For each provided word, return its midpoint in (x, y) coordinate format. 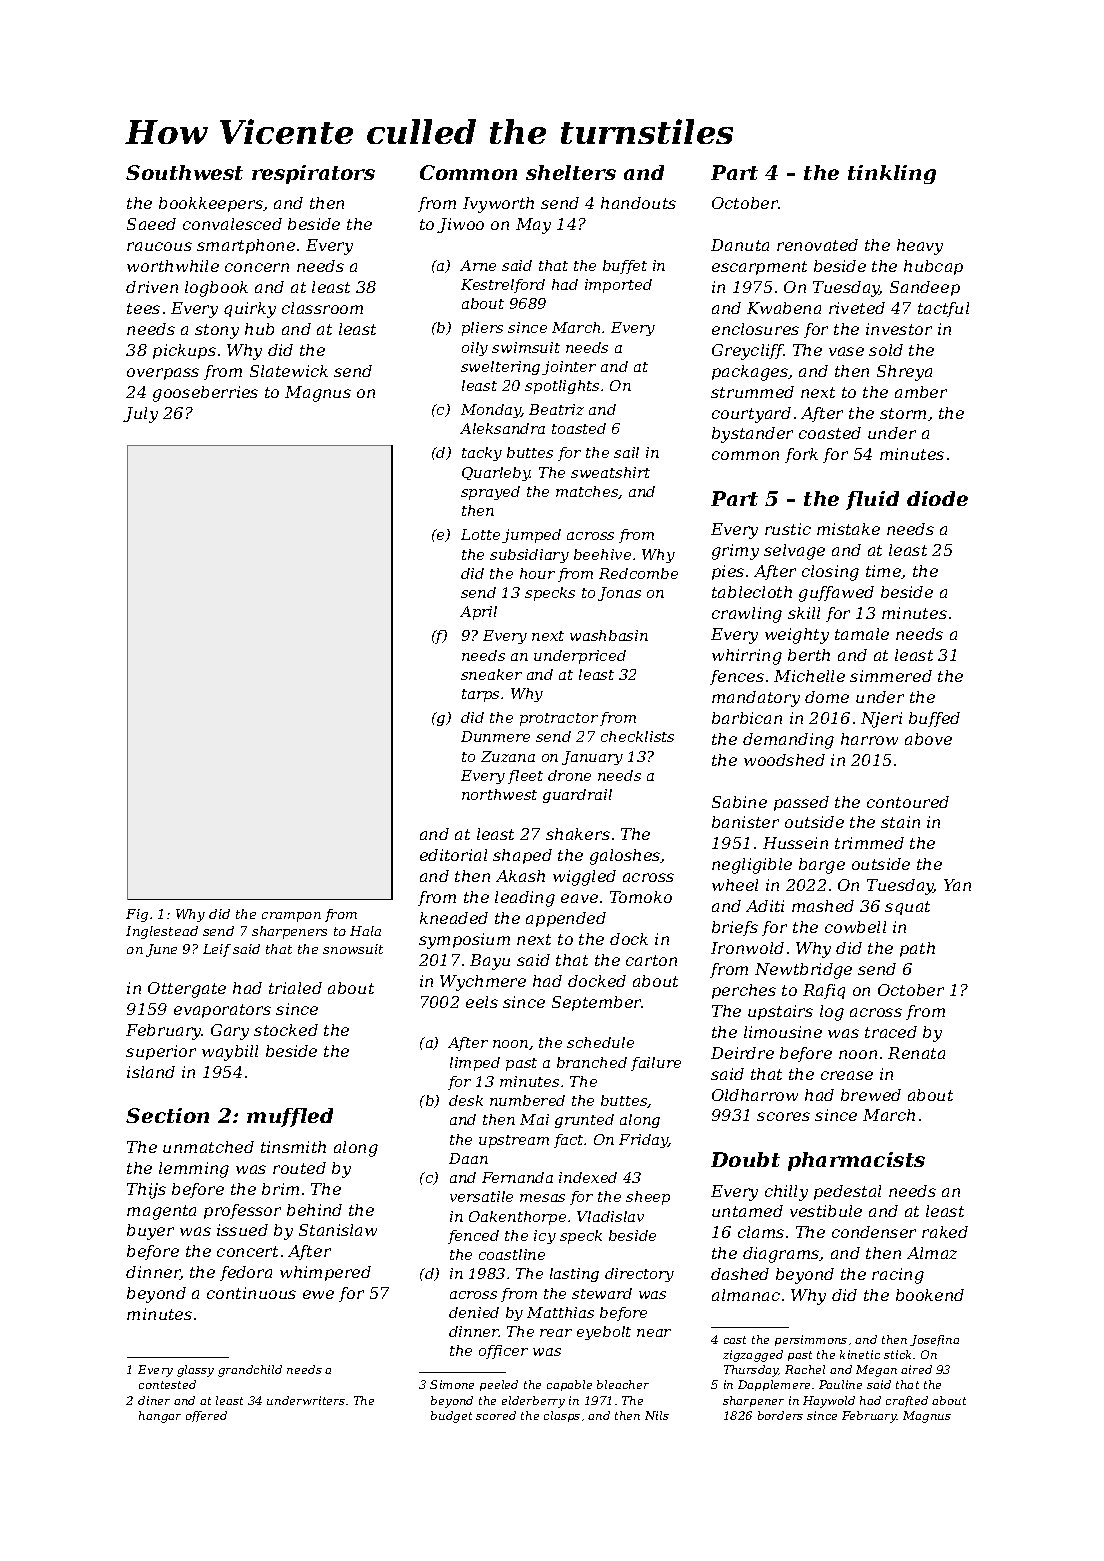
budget (451, 1417)
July (140, 415)
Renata (916, 1053)
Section (167, 1115)
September (597, 1003)
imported (618, 286)
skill (804, 613)
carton (651, 960)
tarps (480, 695)
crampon (291, 917)
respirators (313, 174)
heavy (920, 247)
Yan (957, 885)
